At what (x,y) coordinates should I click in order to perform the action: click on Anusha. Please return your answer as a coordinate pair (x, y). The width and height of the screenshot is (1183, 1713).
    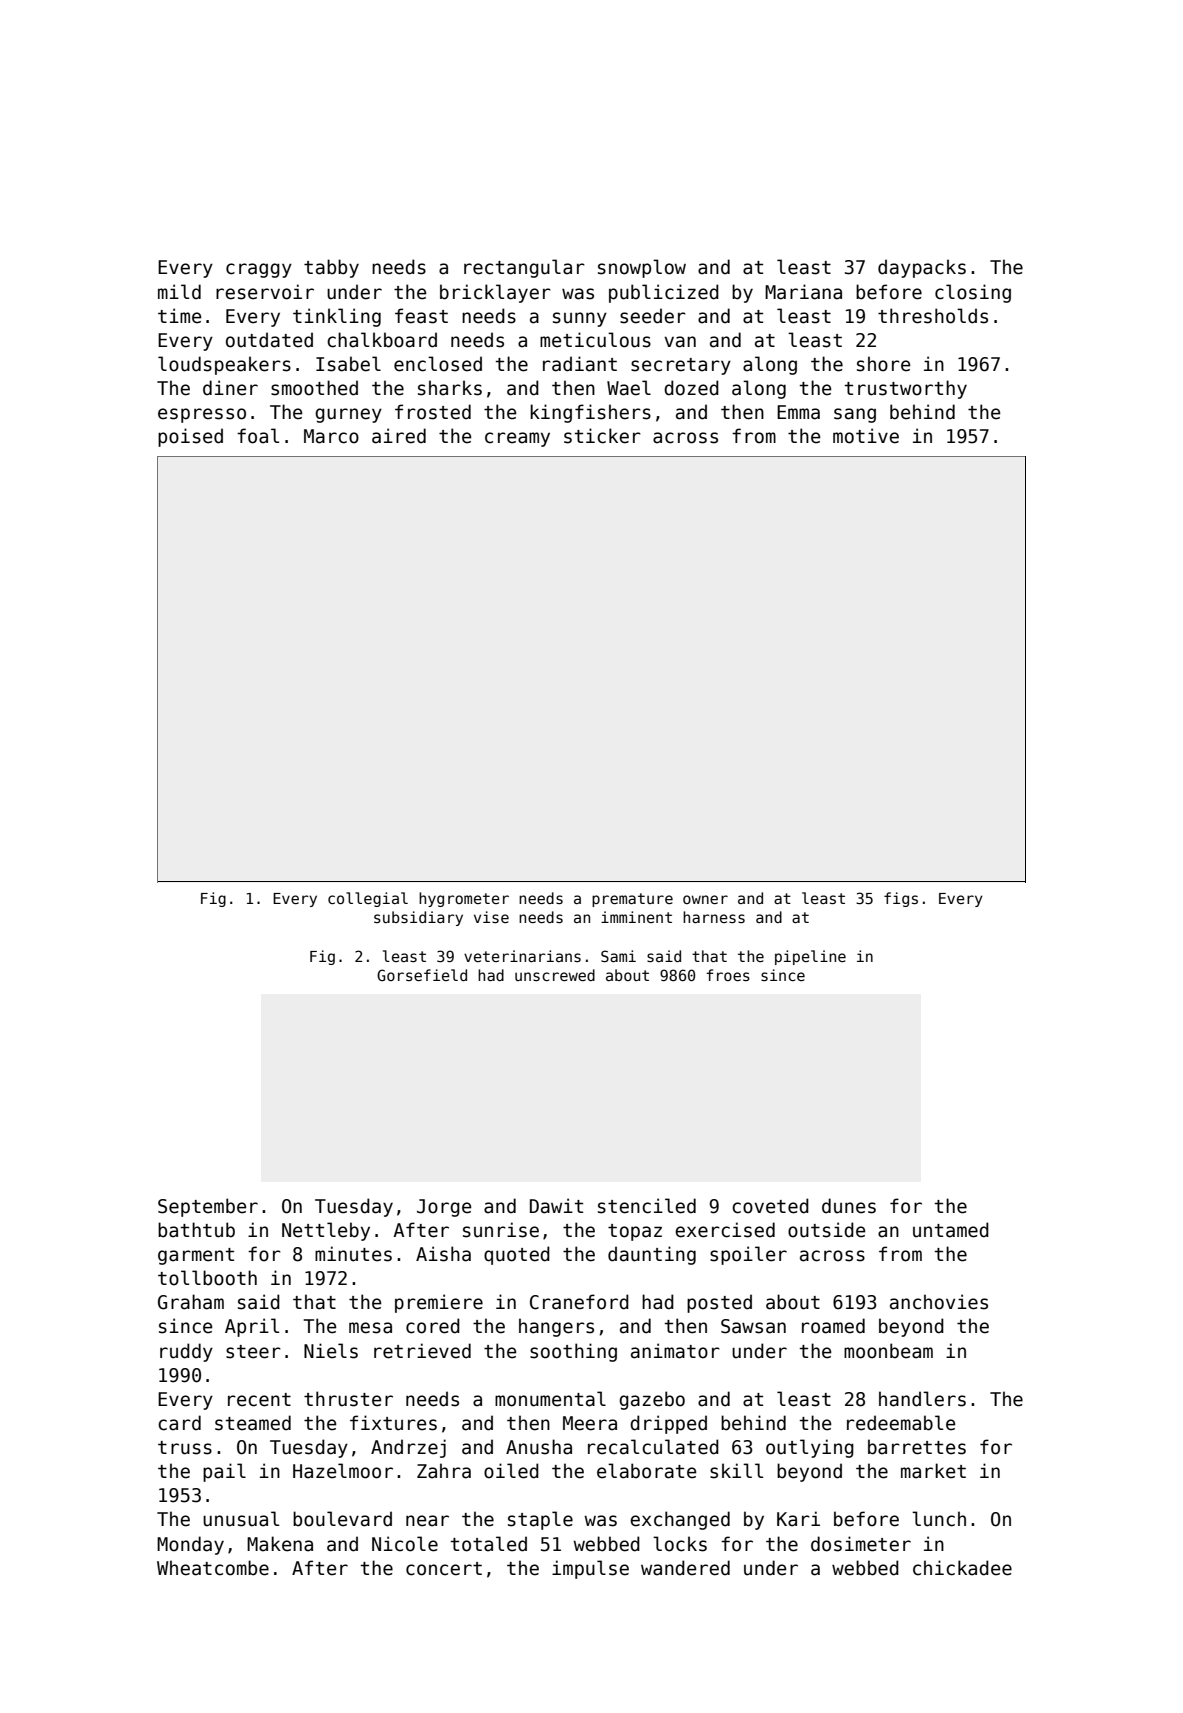
    Looking at the image, I should click on (539, 1447).
